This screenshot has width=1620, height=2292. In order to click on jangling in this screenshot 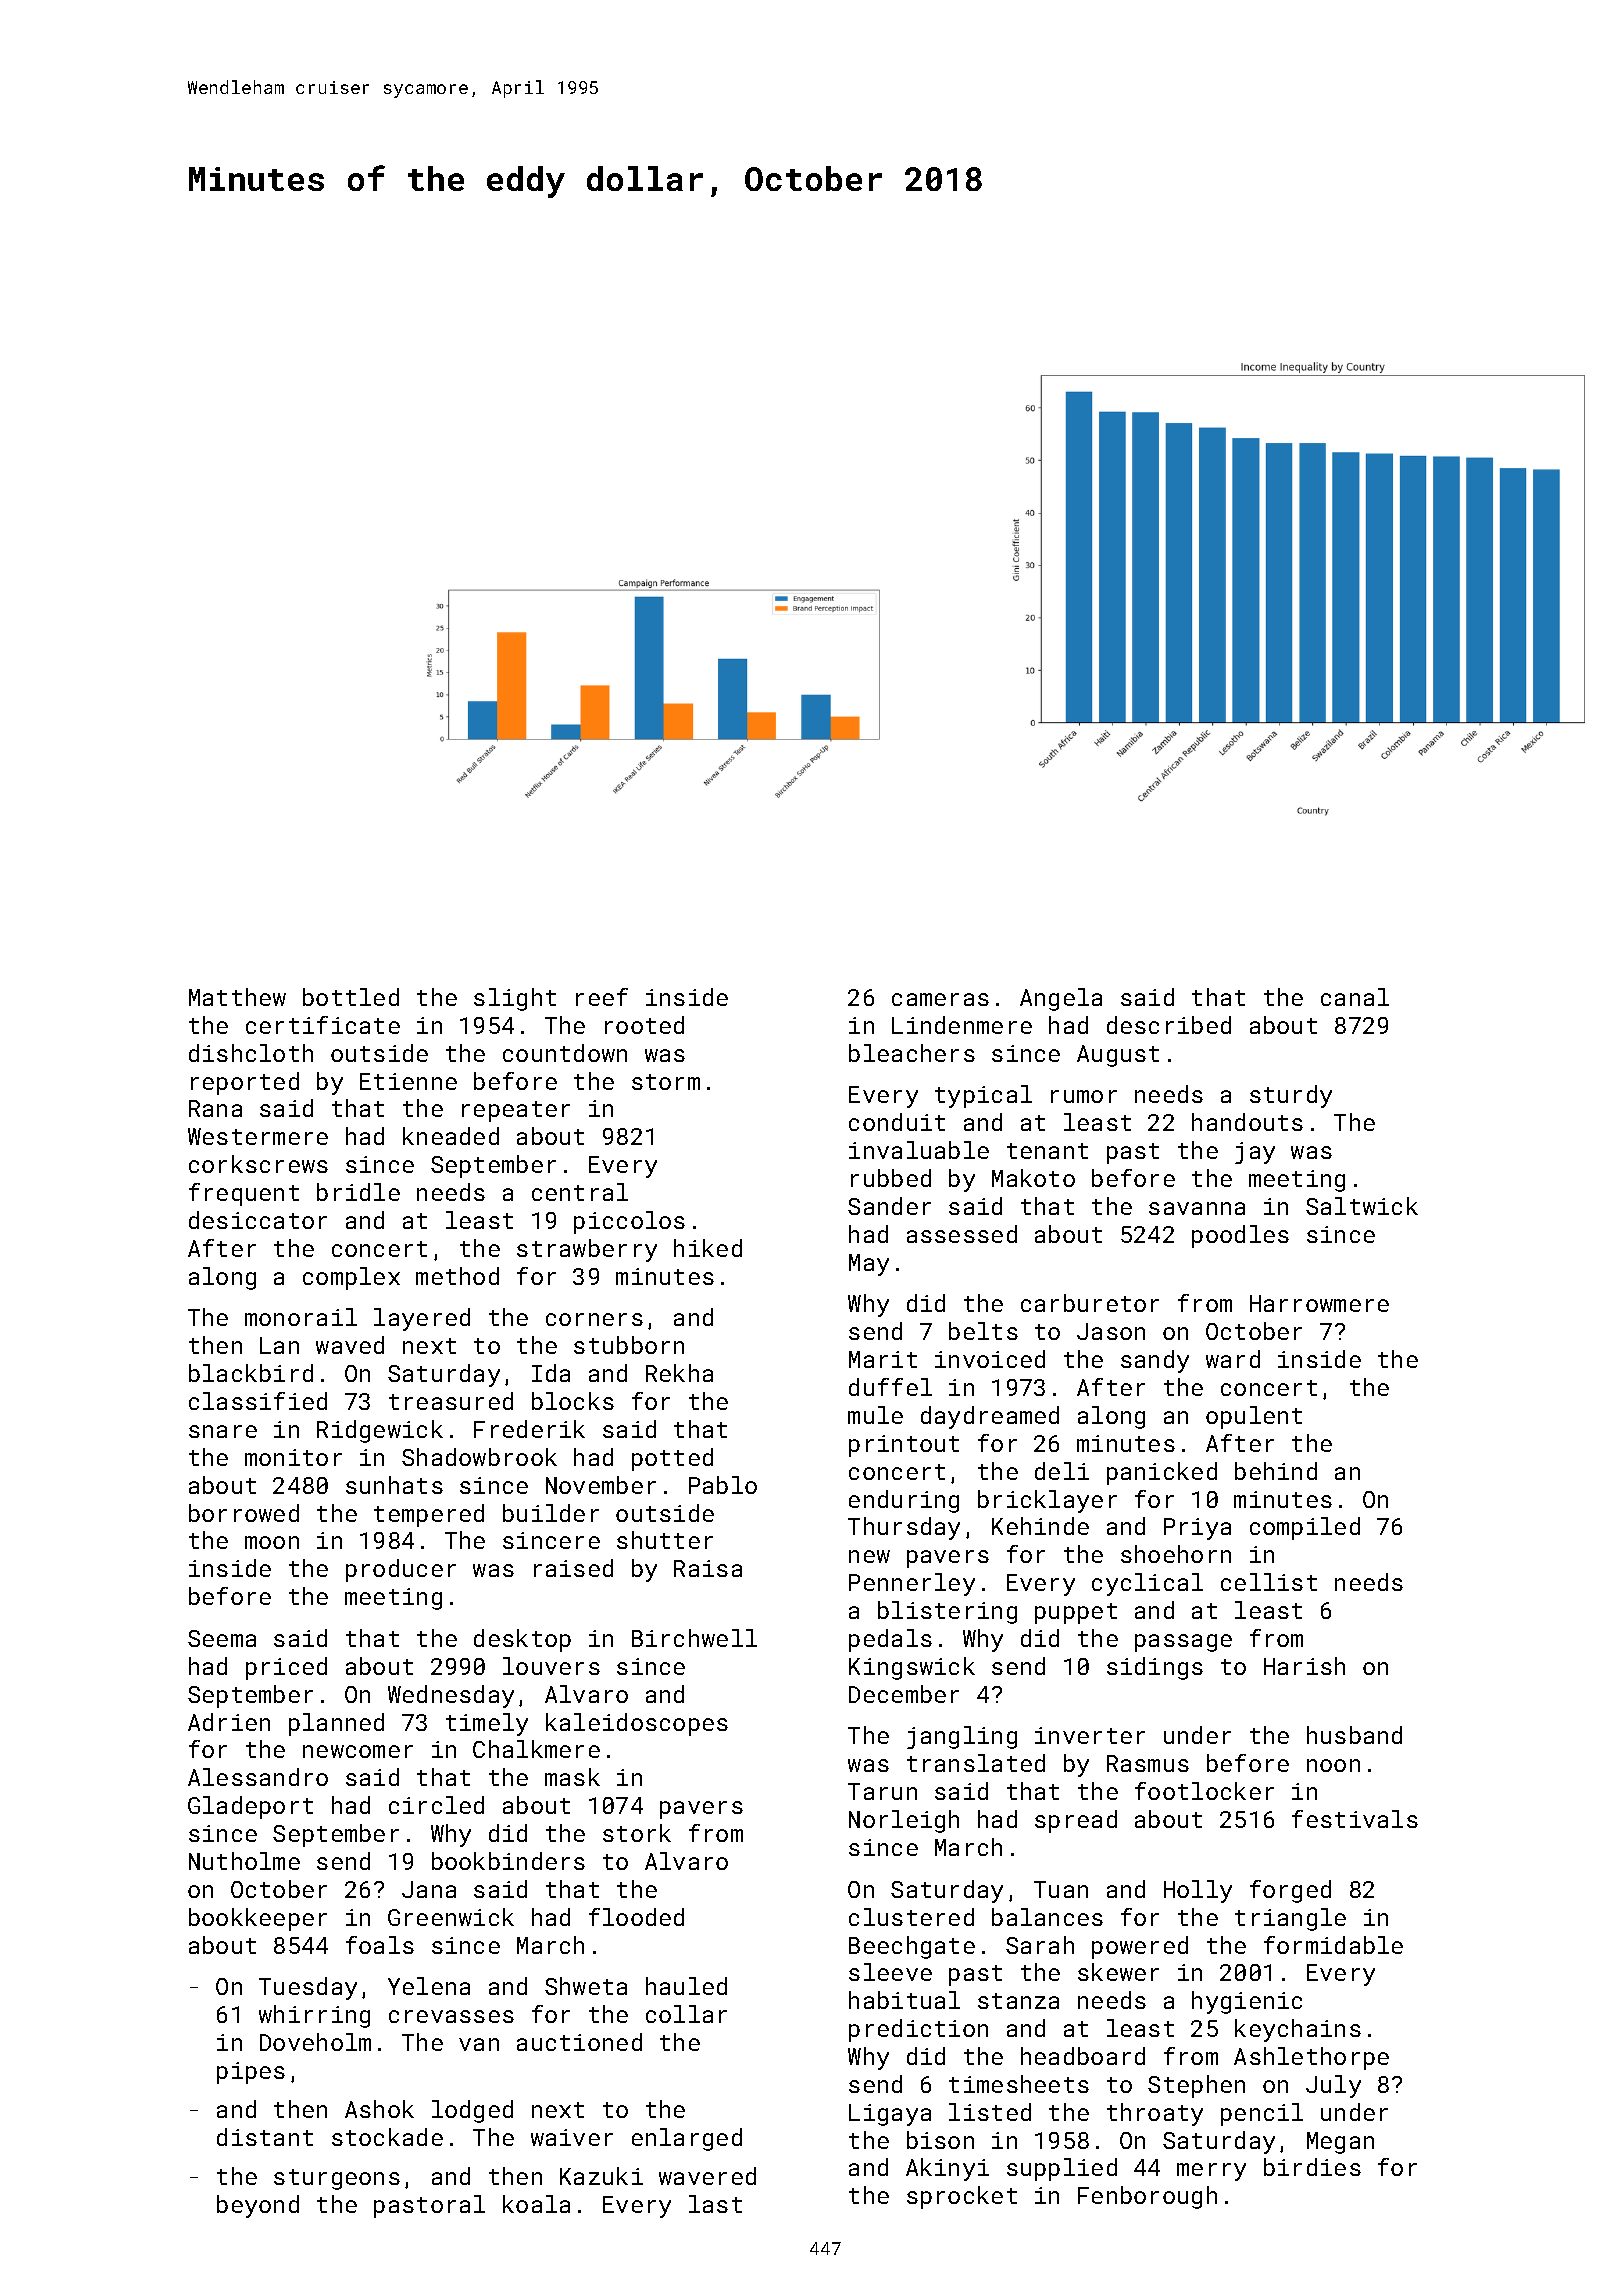, I will do `click(962, 1737)`.
